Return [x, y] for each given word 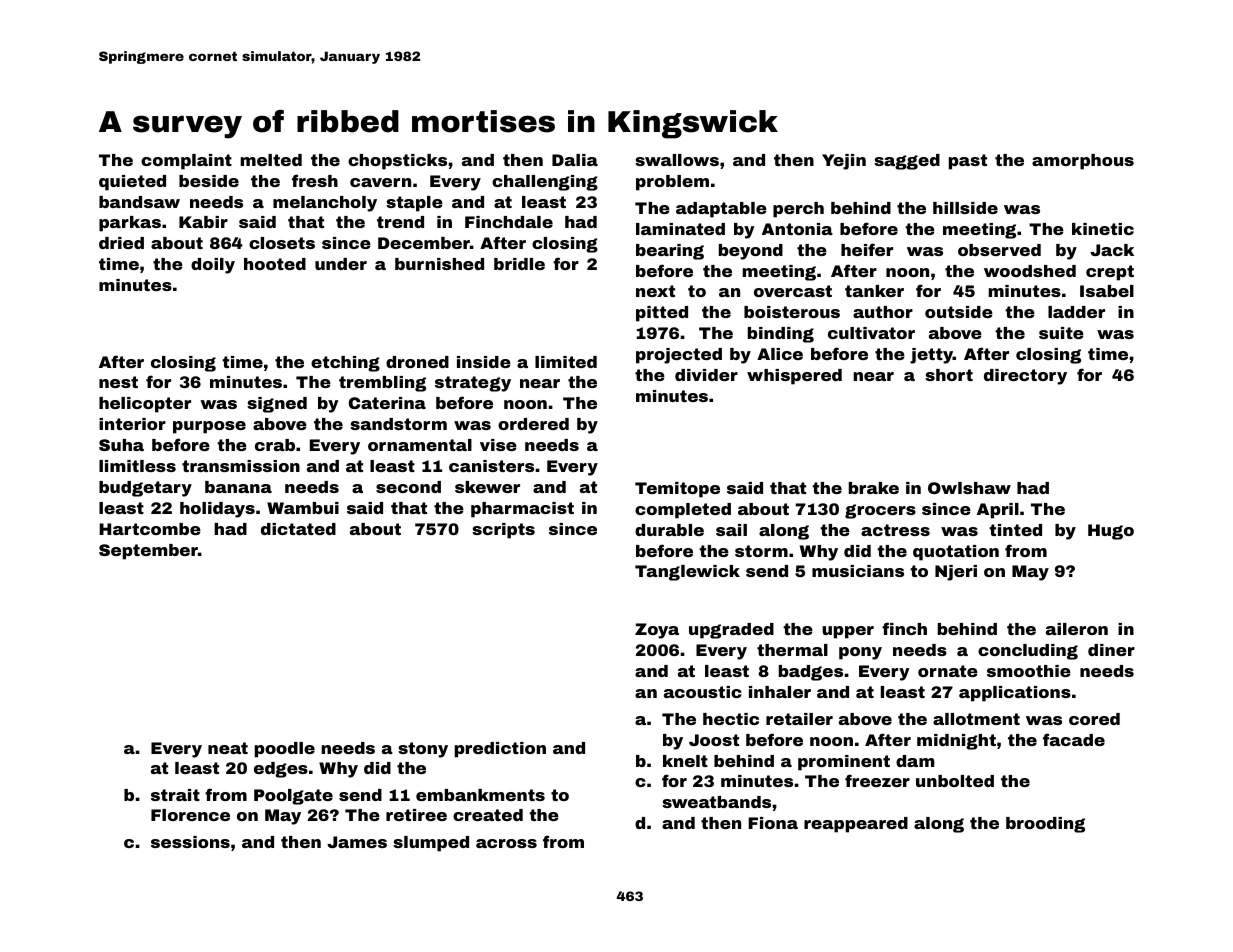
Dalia [575, 160]
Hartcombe [150, 529]
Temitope [677, 490]
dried [121, 243]
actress [895, 530]
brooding [1045, 825]
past [968, 162]
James [357, 842]
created [488, 815]
